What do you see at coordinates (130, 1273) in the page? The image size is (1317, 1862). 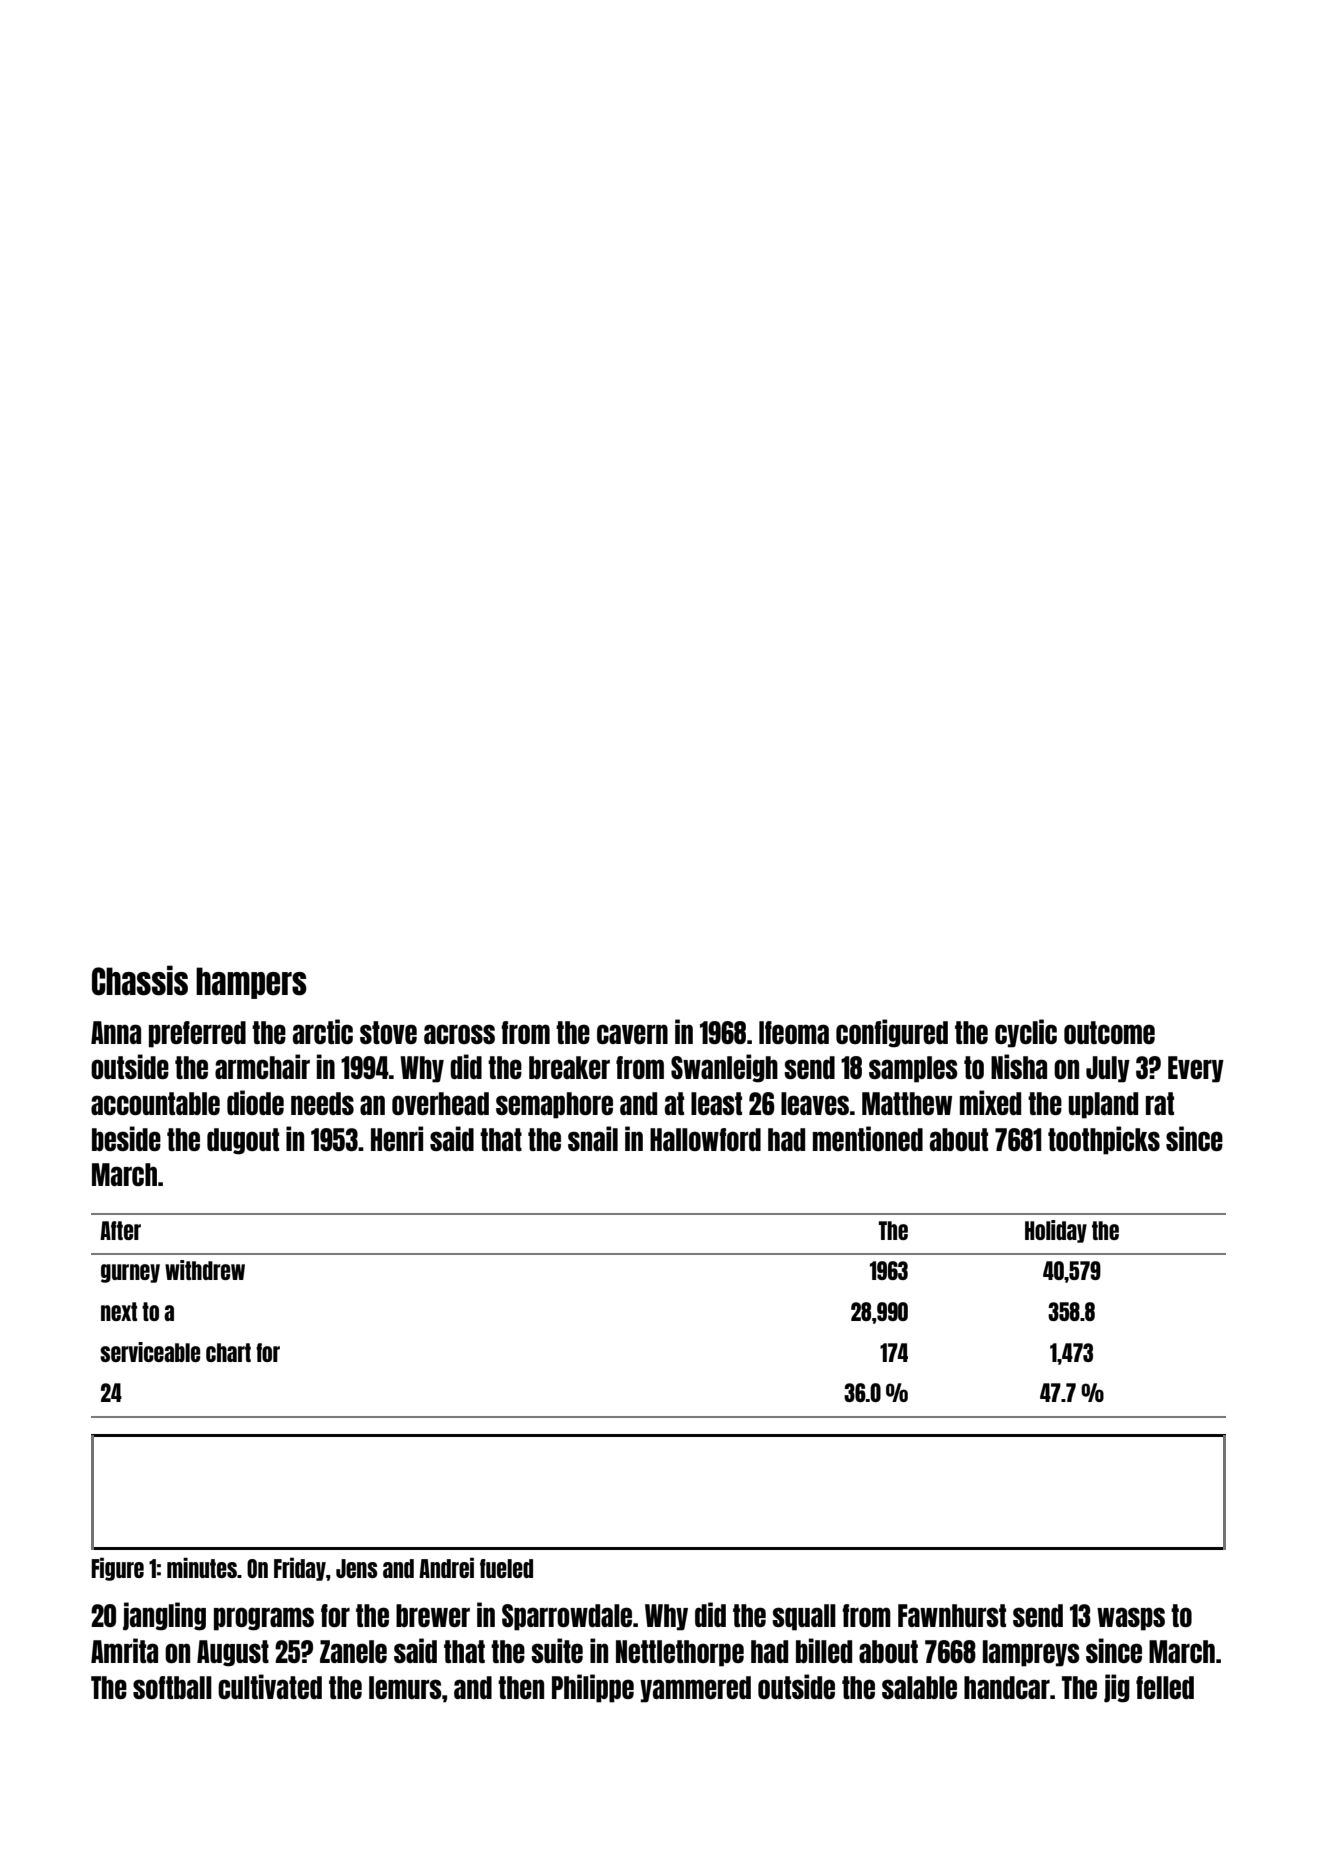 I see `gurney` at bounding box center [130, 1273].
